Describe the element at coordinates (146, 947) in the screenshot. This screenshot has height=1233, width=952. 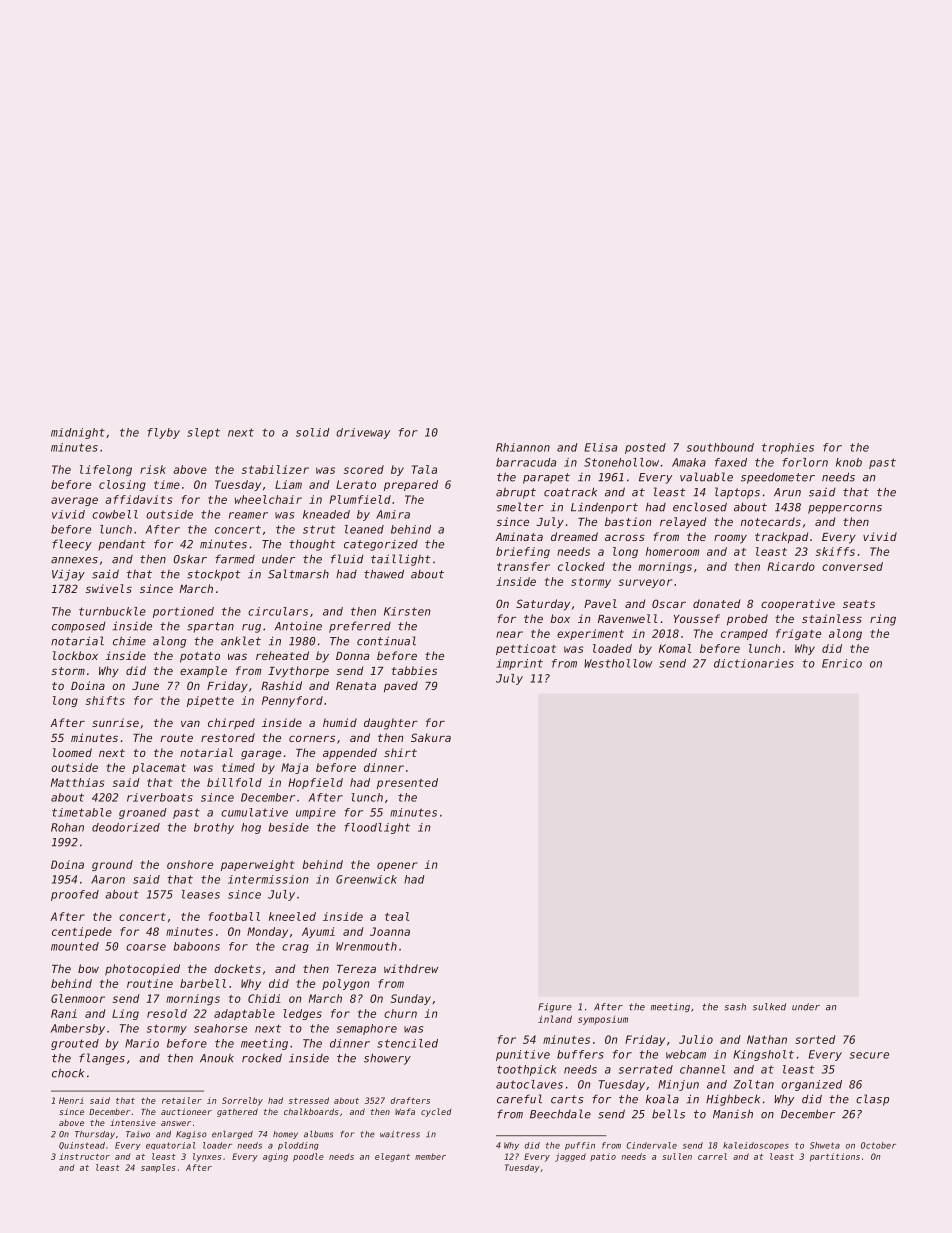
I see `coarse` at that location.
